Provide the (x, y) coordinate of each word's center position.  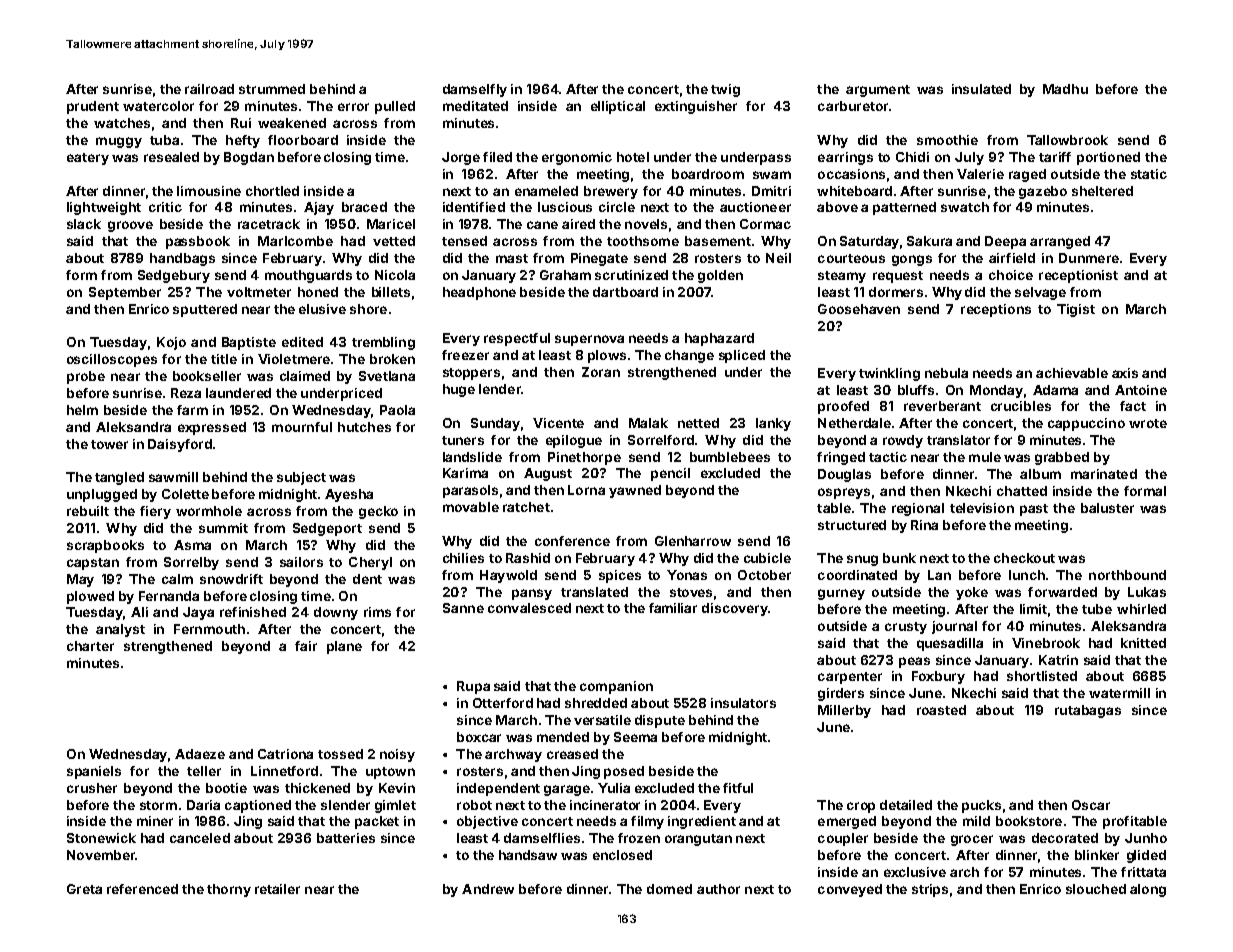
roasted (941, 710)
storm (158, 805)
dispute (660, 721)
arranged (1060, 242)
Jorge (461, 158)
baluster (1107, 508)
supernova (589, 340)
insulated (981, 89)
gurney (841, 594)
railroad (209, 89)
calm (177, 579)
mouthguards (308, 276)
